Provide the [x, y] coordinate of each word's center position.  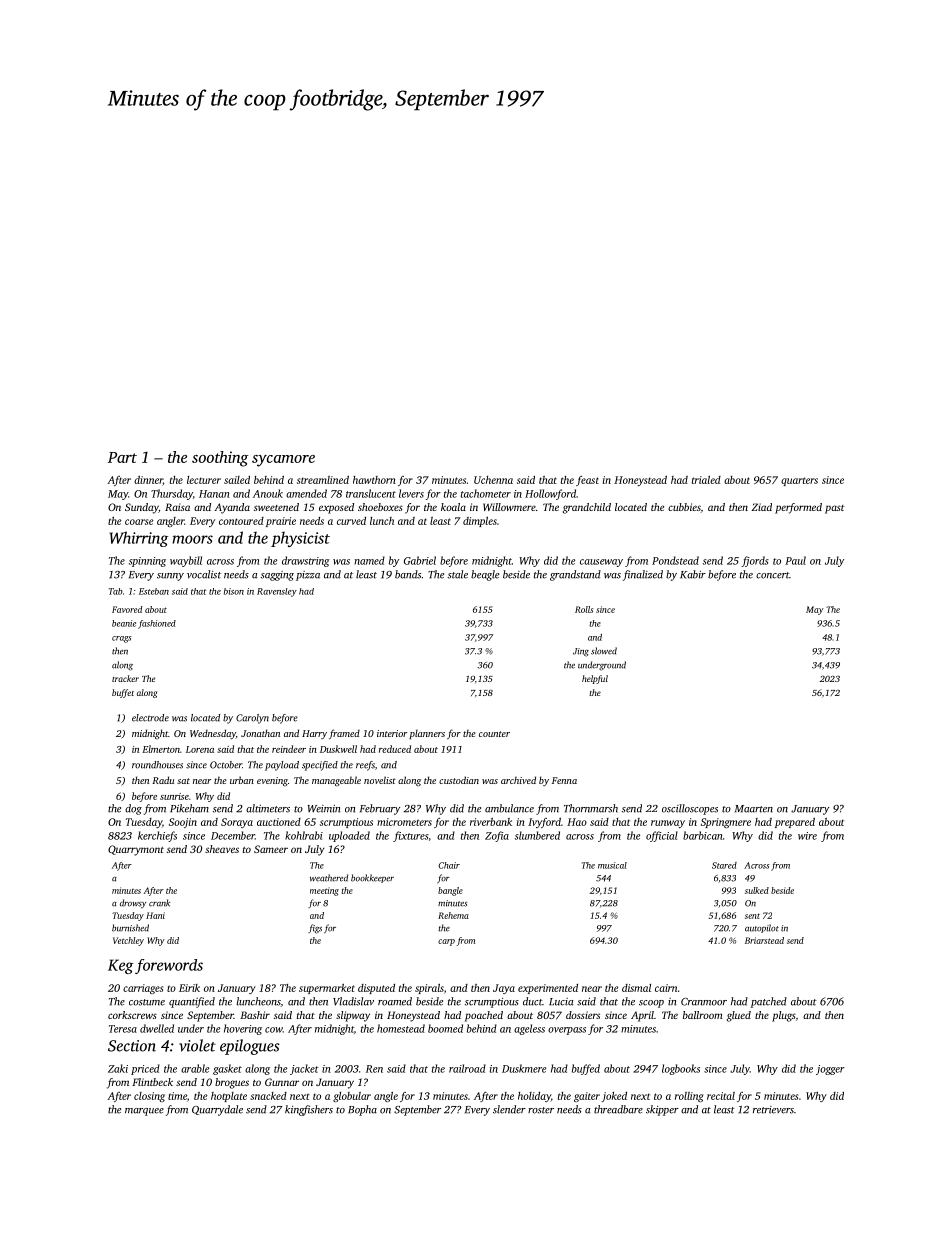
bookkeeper [372, 878]
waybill [186, 561]
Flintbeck [152, 1082]
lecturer [204, 480]
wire [807, 836]
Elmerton [161, 749]
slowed [604, 651]
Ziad [761, 507]
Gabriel [420, 560]
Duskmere [524, 1068]
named [369, 560]
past [834, 509]
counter [494, 734]
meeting [324, 891]
